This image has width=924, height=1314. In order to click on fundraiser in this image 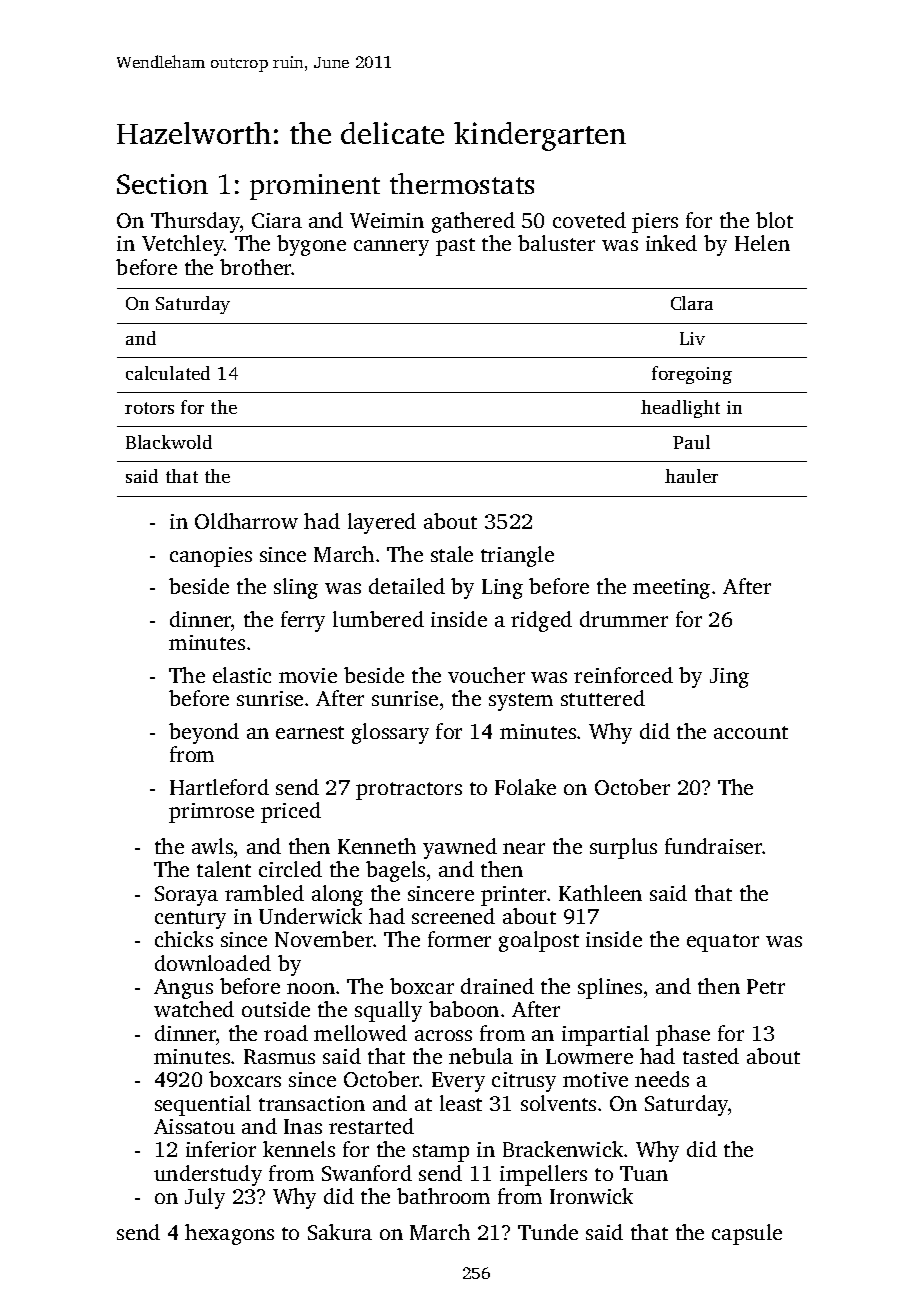, I will do `click(714, 846)`.
